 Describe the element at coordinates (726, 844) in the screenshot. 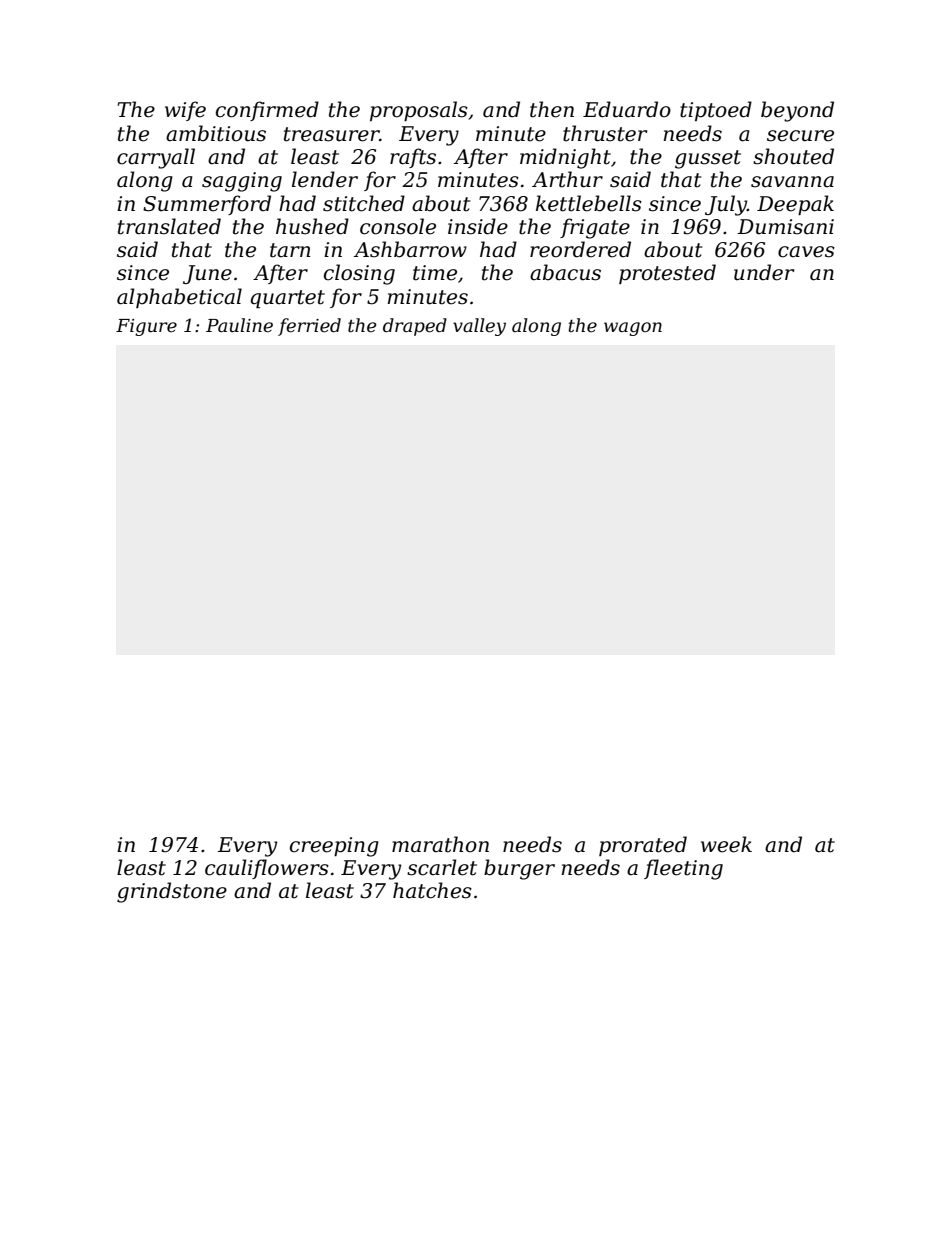

I see `week` at that location.
